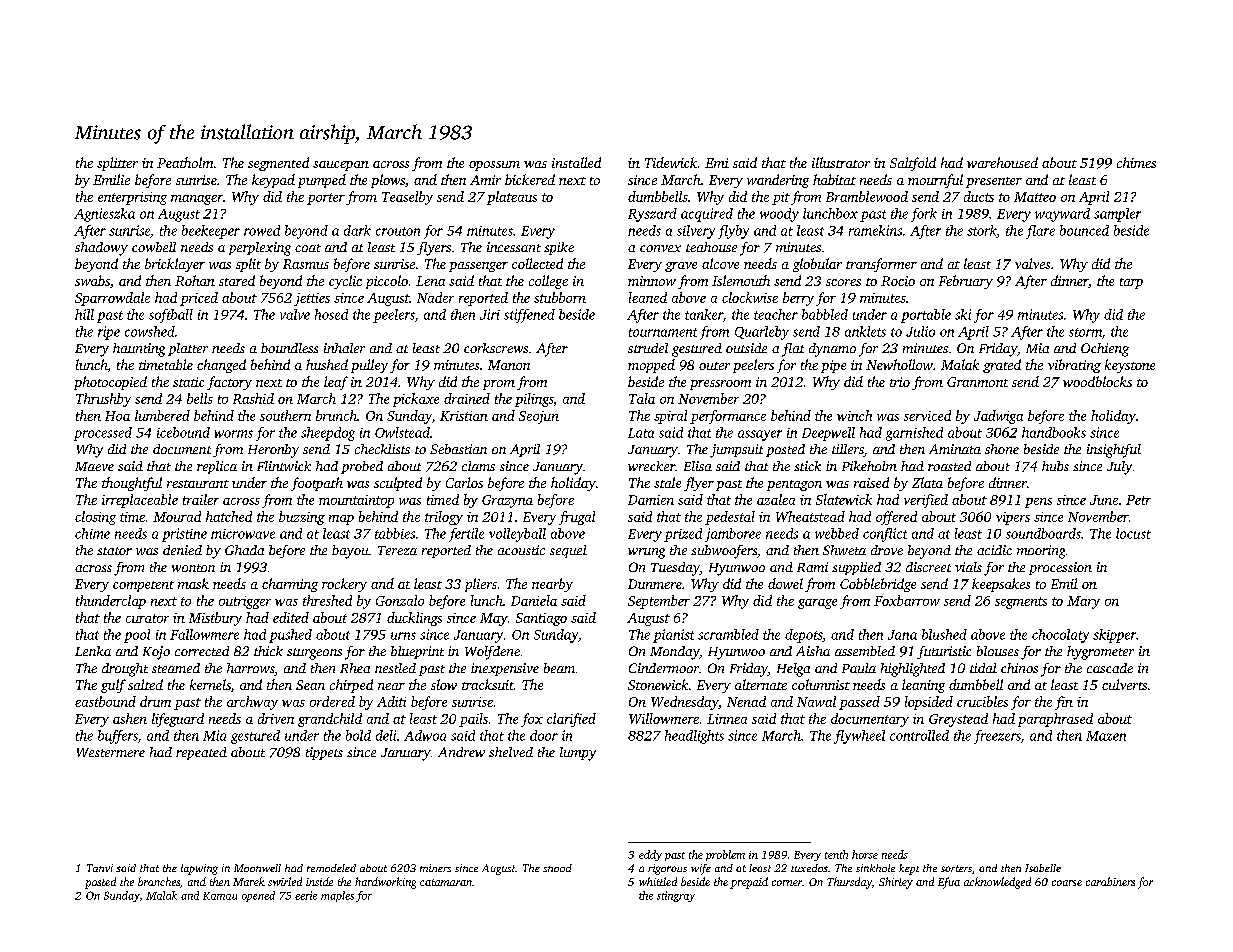  What do you see at coordinates (1002, 162) in the image?
I see `warehoused` at bounding box center [1002, 162].
